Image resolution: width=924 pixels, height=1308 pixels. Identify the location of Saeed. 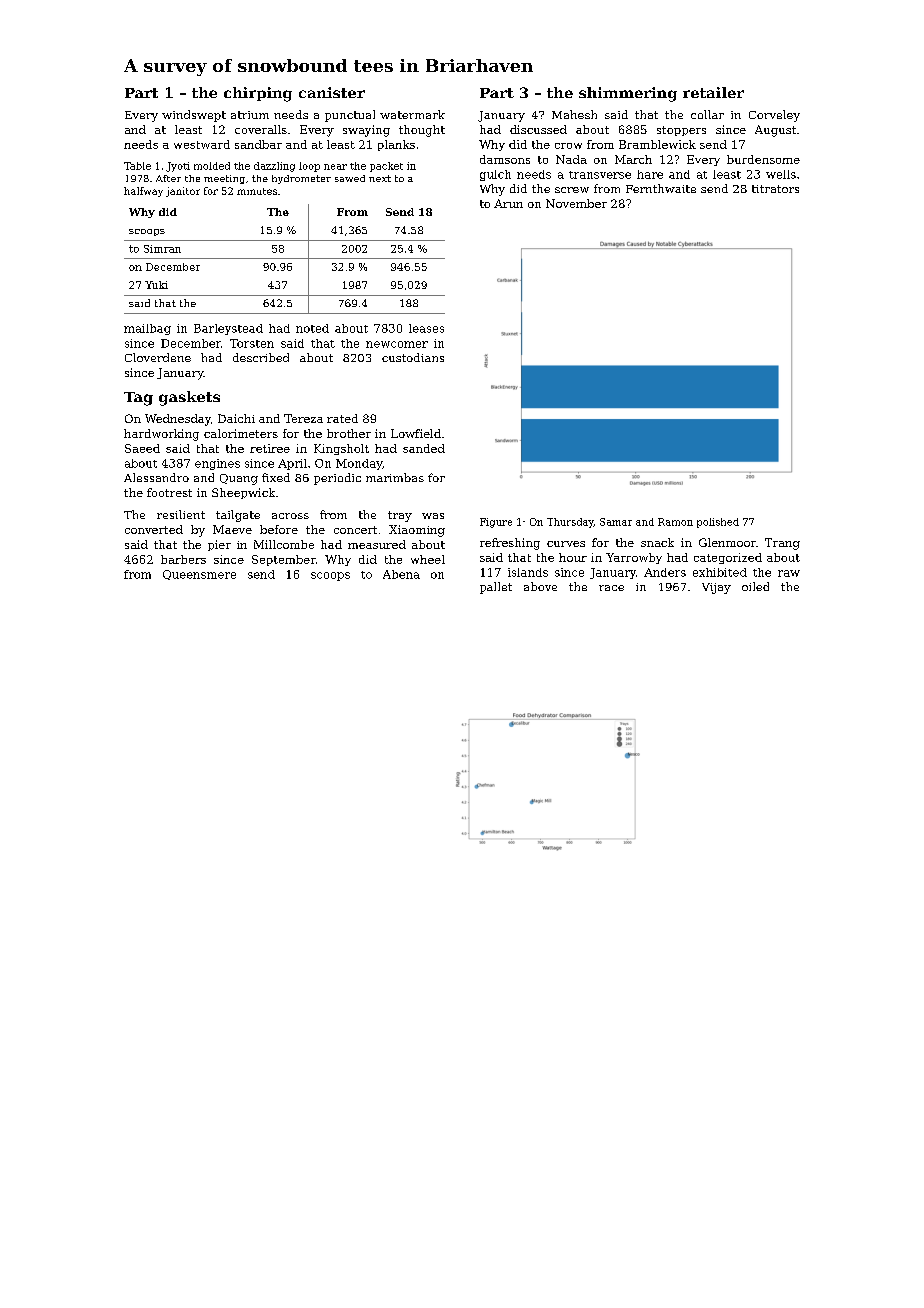
(142, 448).
